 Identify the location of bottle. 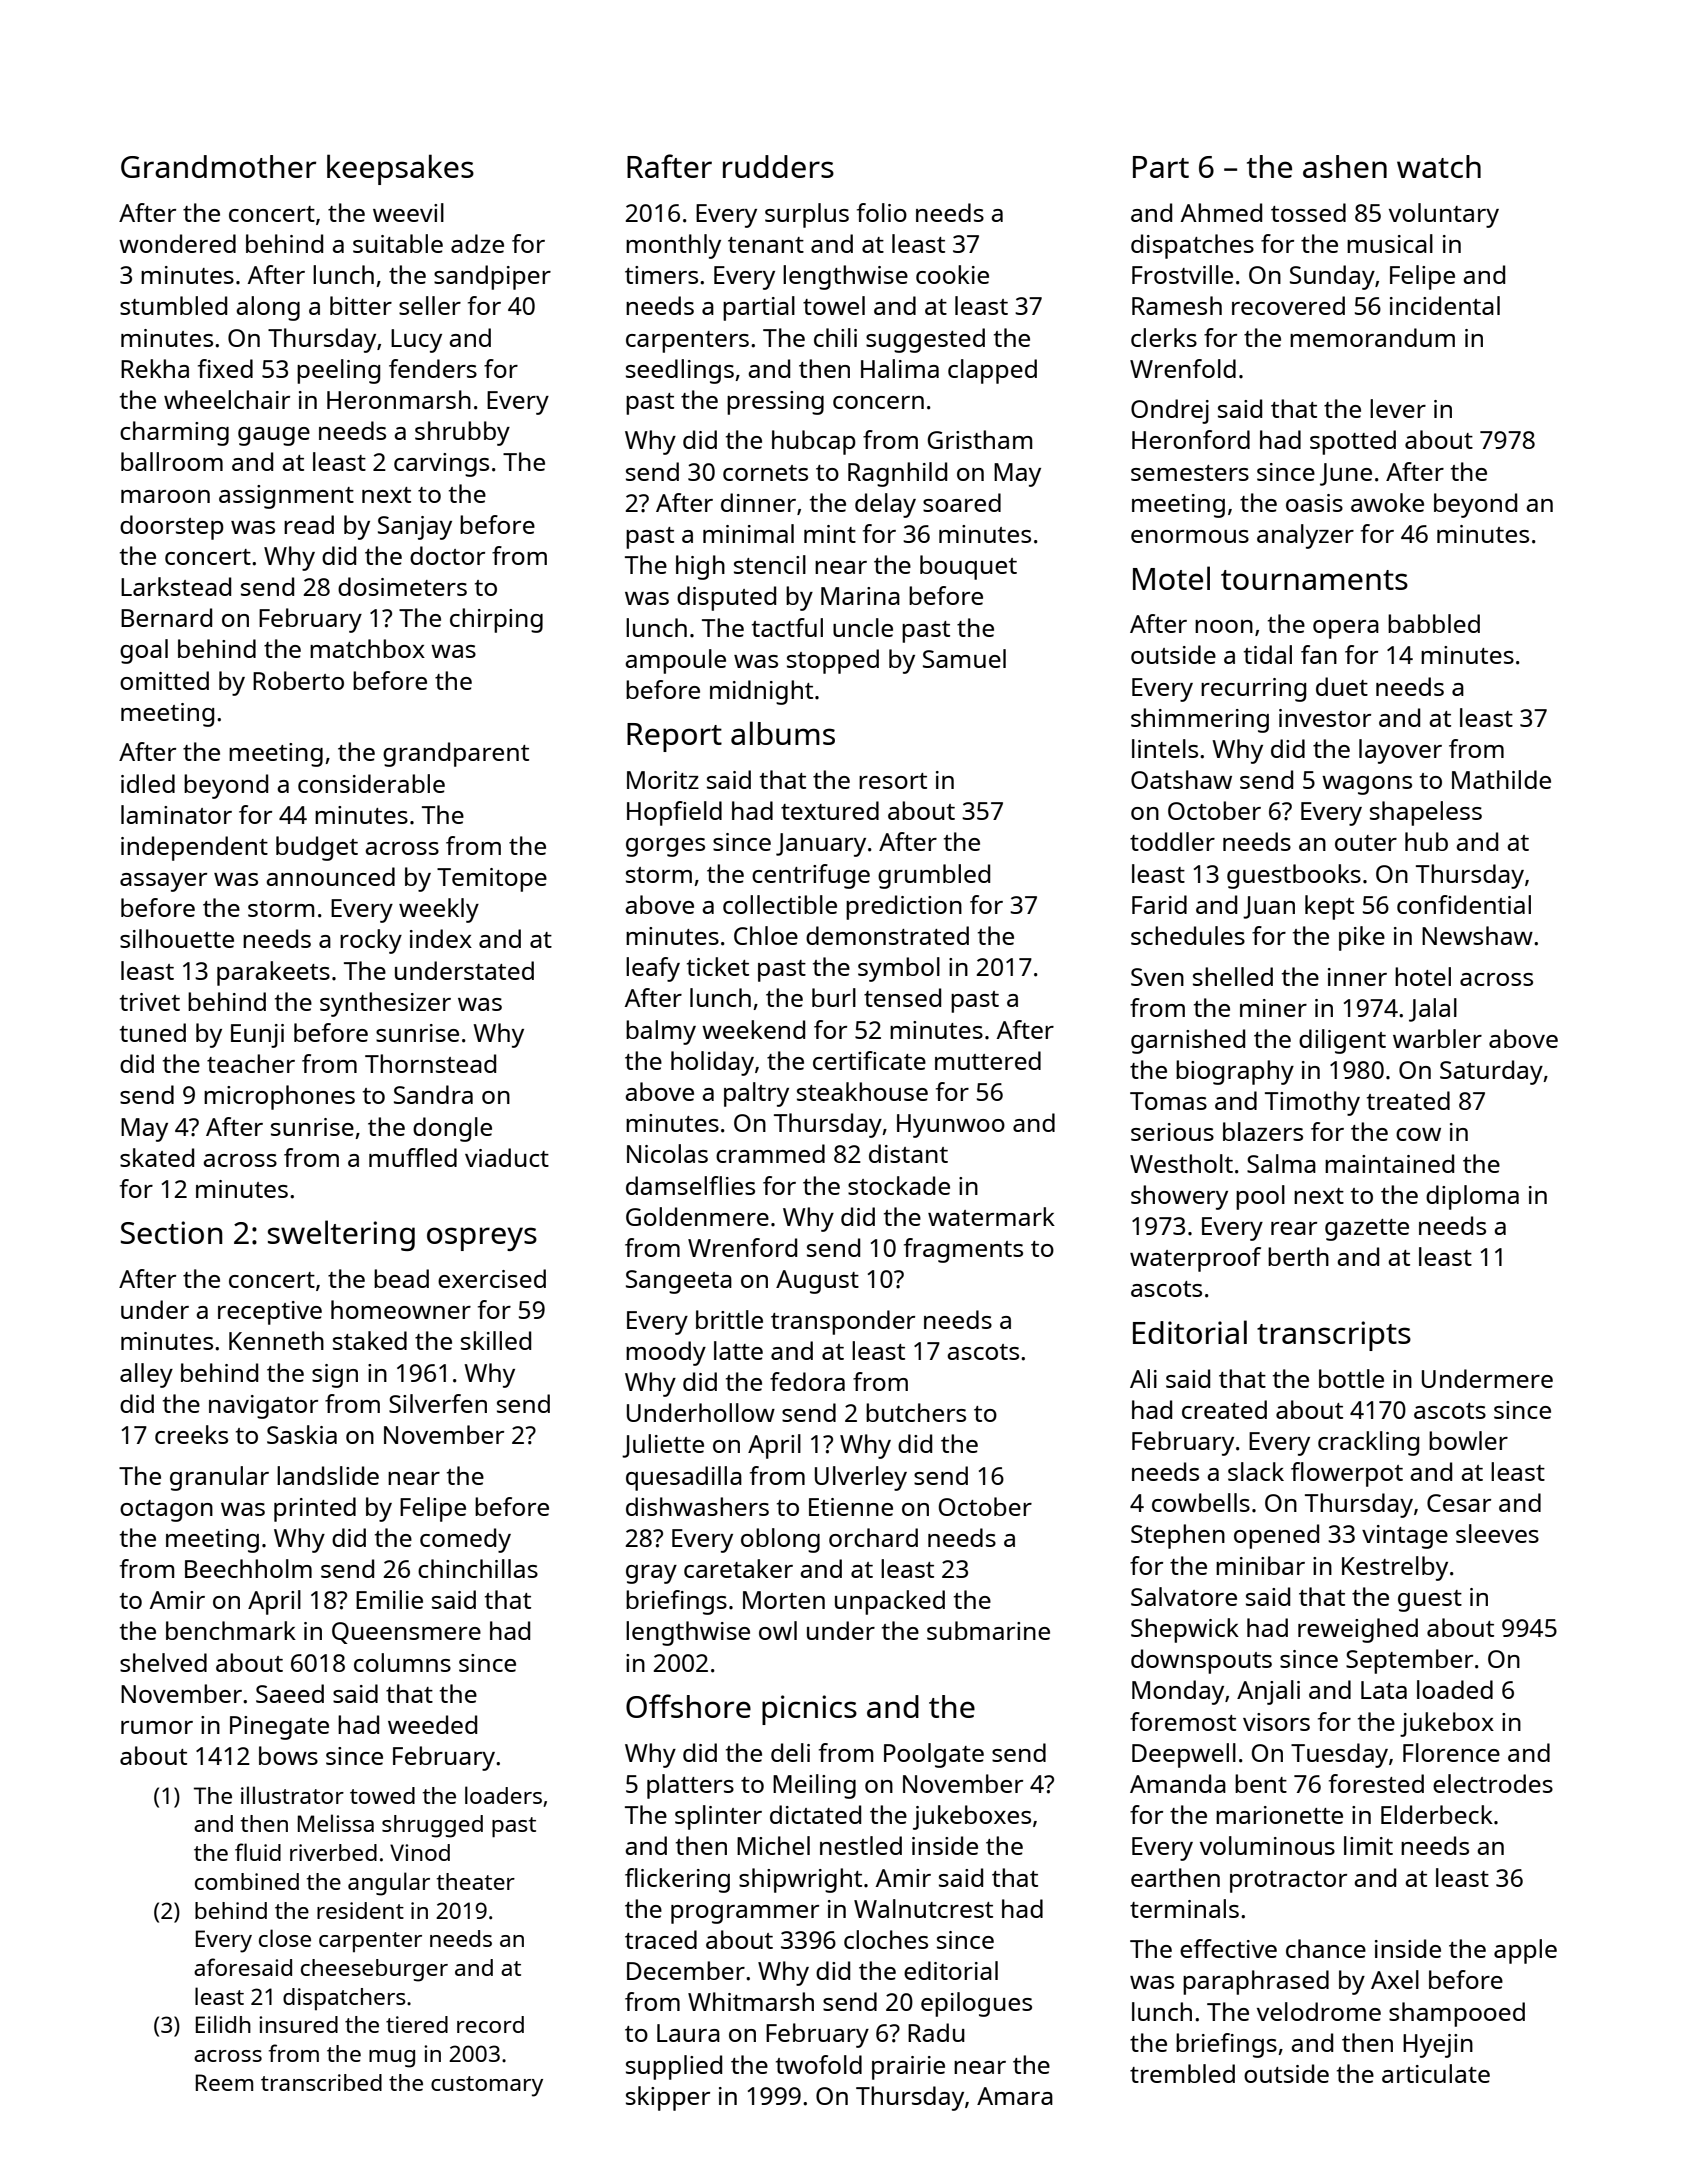
(1351, 1378).
